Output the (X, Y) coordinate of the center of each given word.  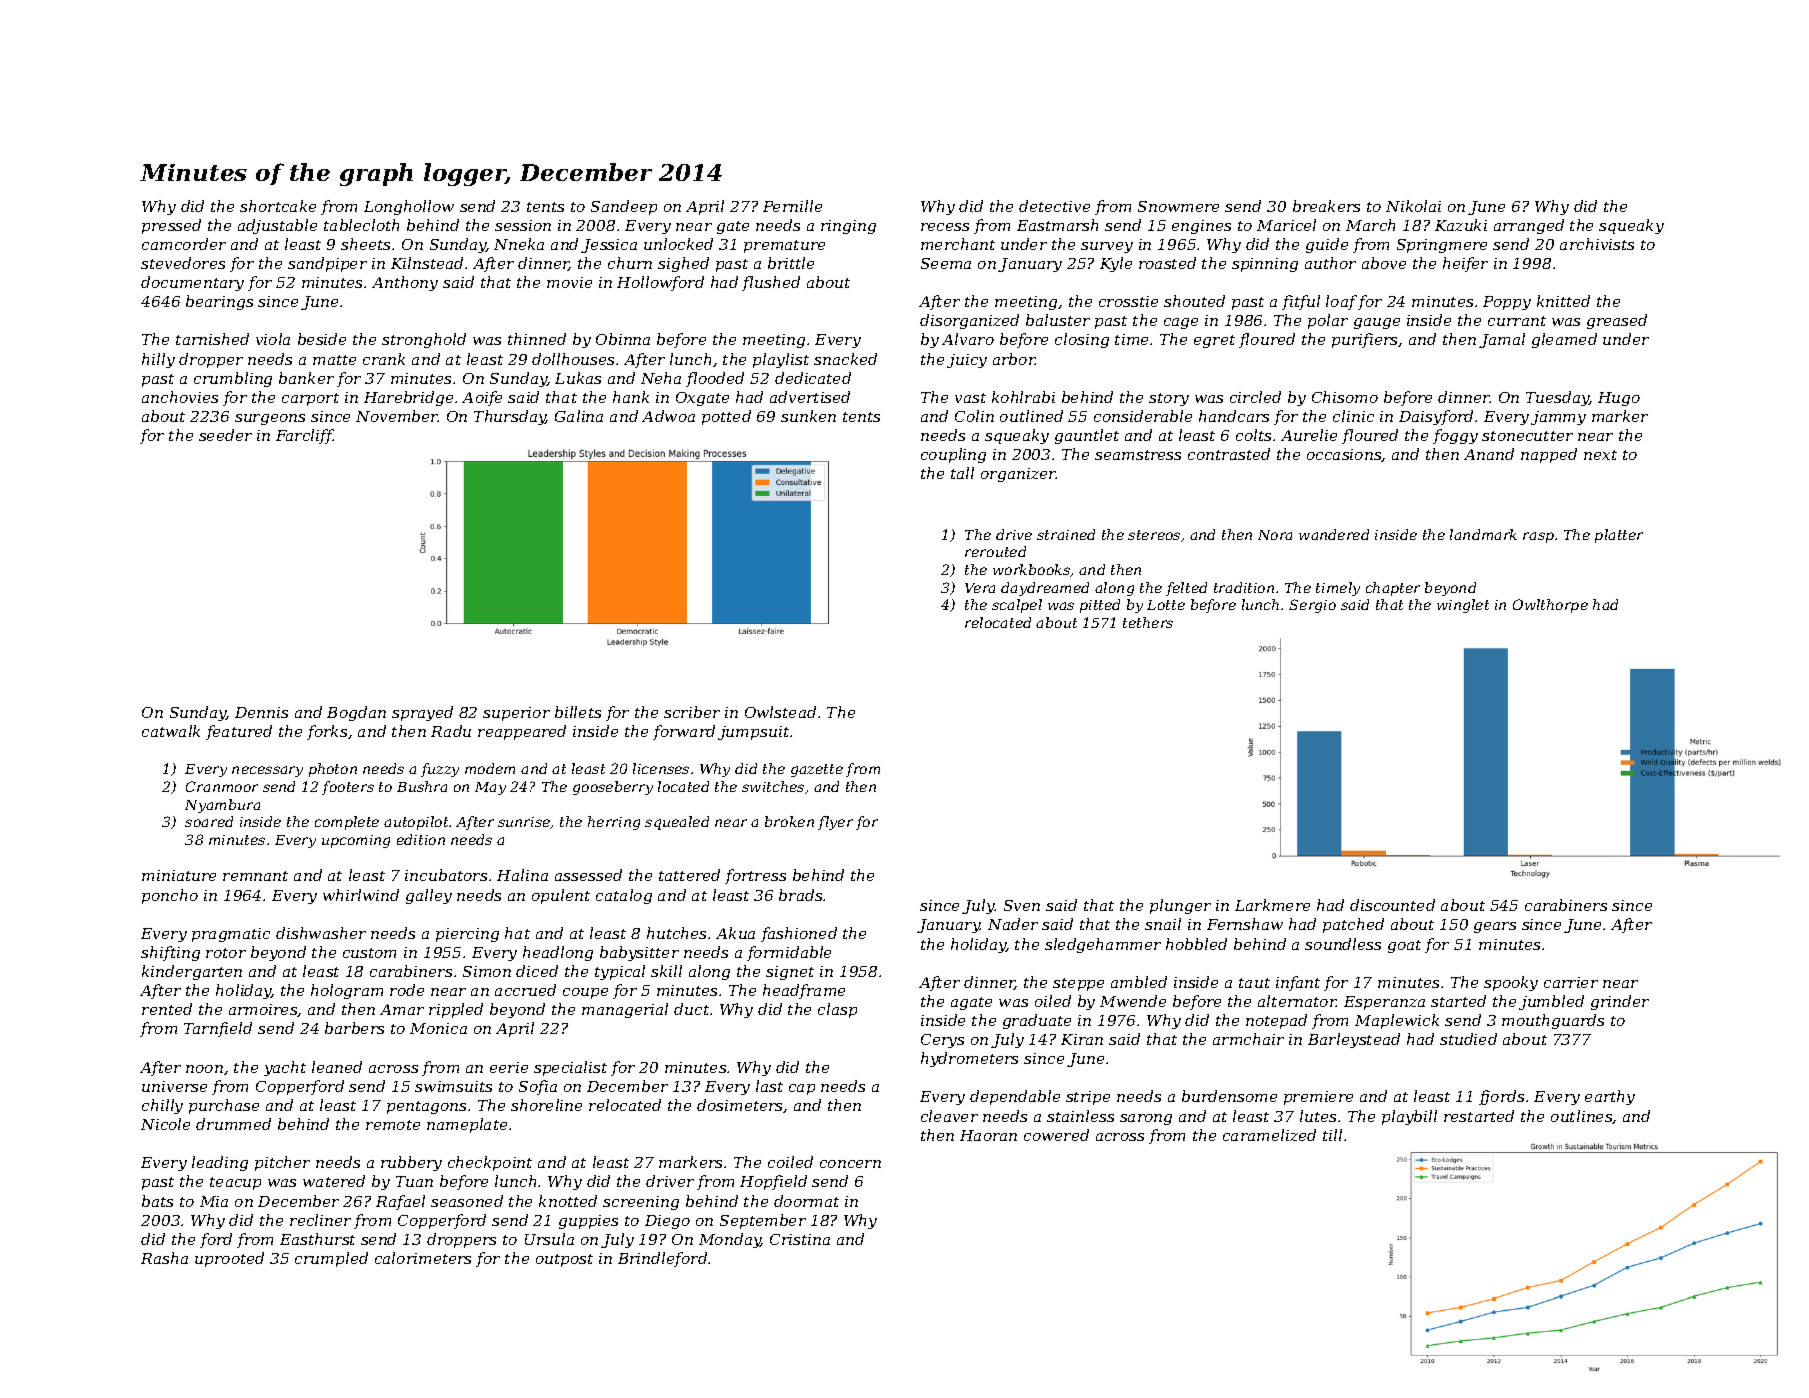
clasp (837, 1010)
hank (631, 397)
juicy (967, 361)
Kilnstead (427, 263)
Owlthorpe (1550, 606)
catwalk (171, 731)
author (1330, 263)
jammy (1558, 418)
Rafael (400, 1202)
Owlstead (780, 712)
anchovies (180, 397)
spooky (1511, 983)
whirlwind (361, 895)
